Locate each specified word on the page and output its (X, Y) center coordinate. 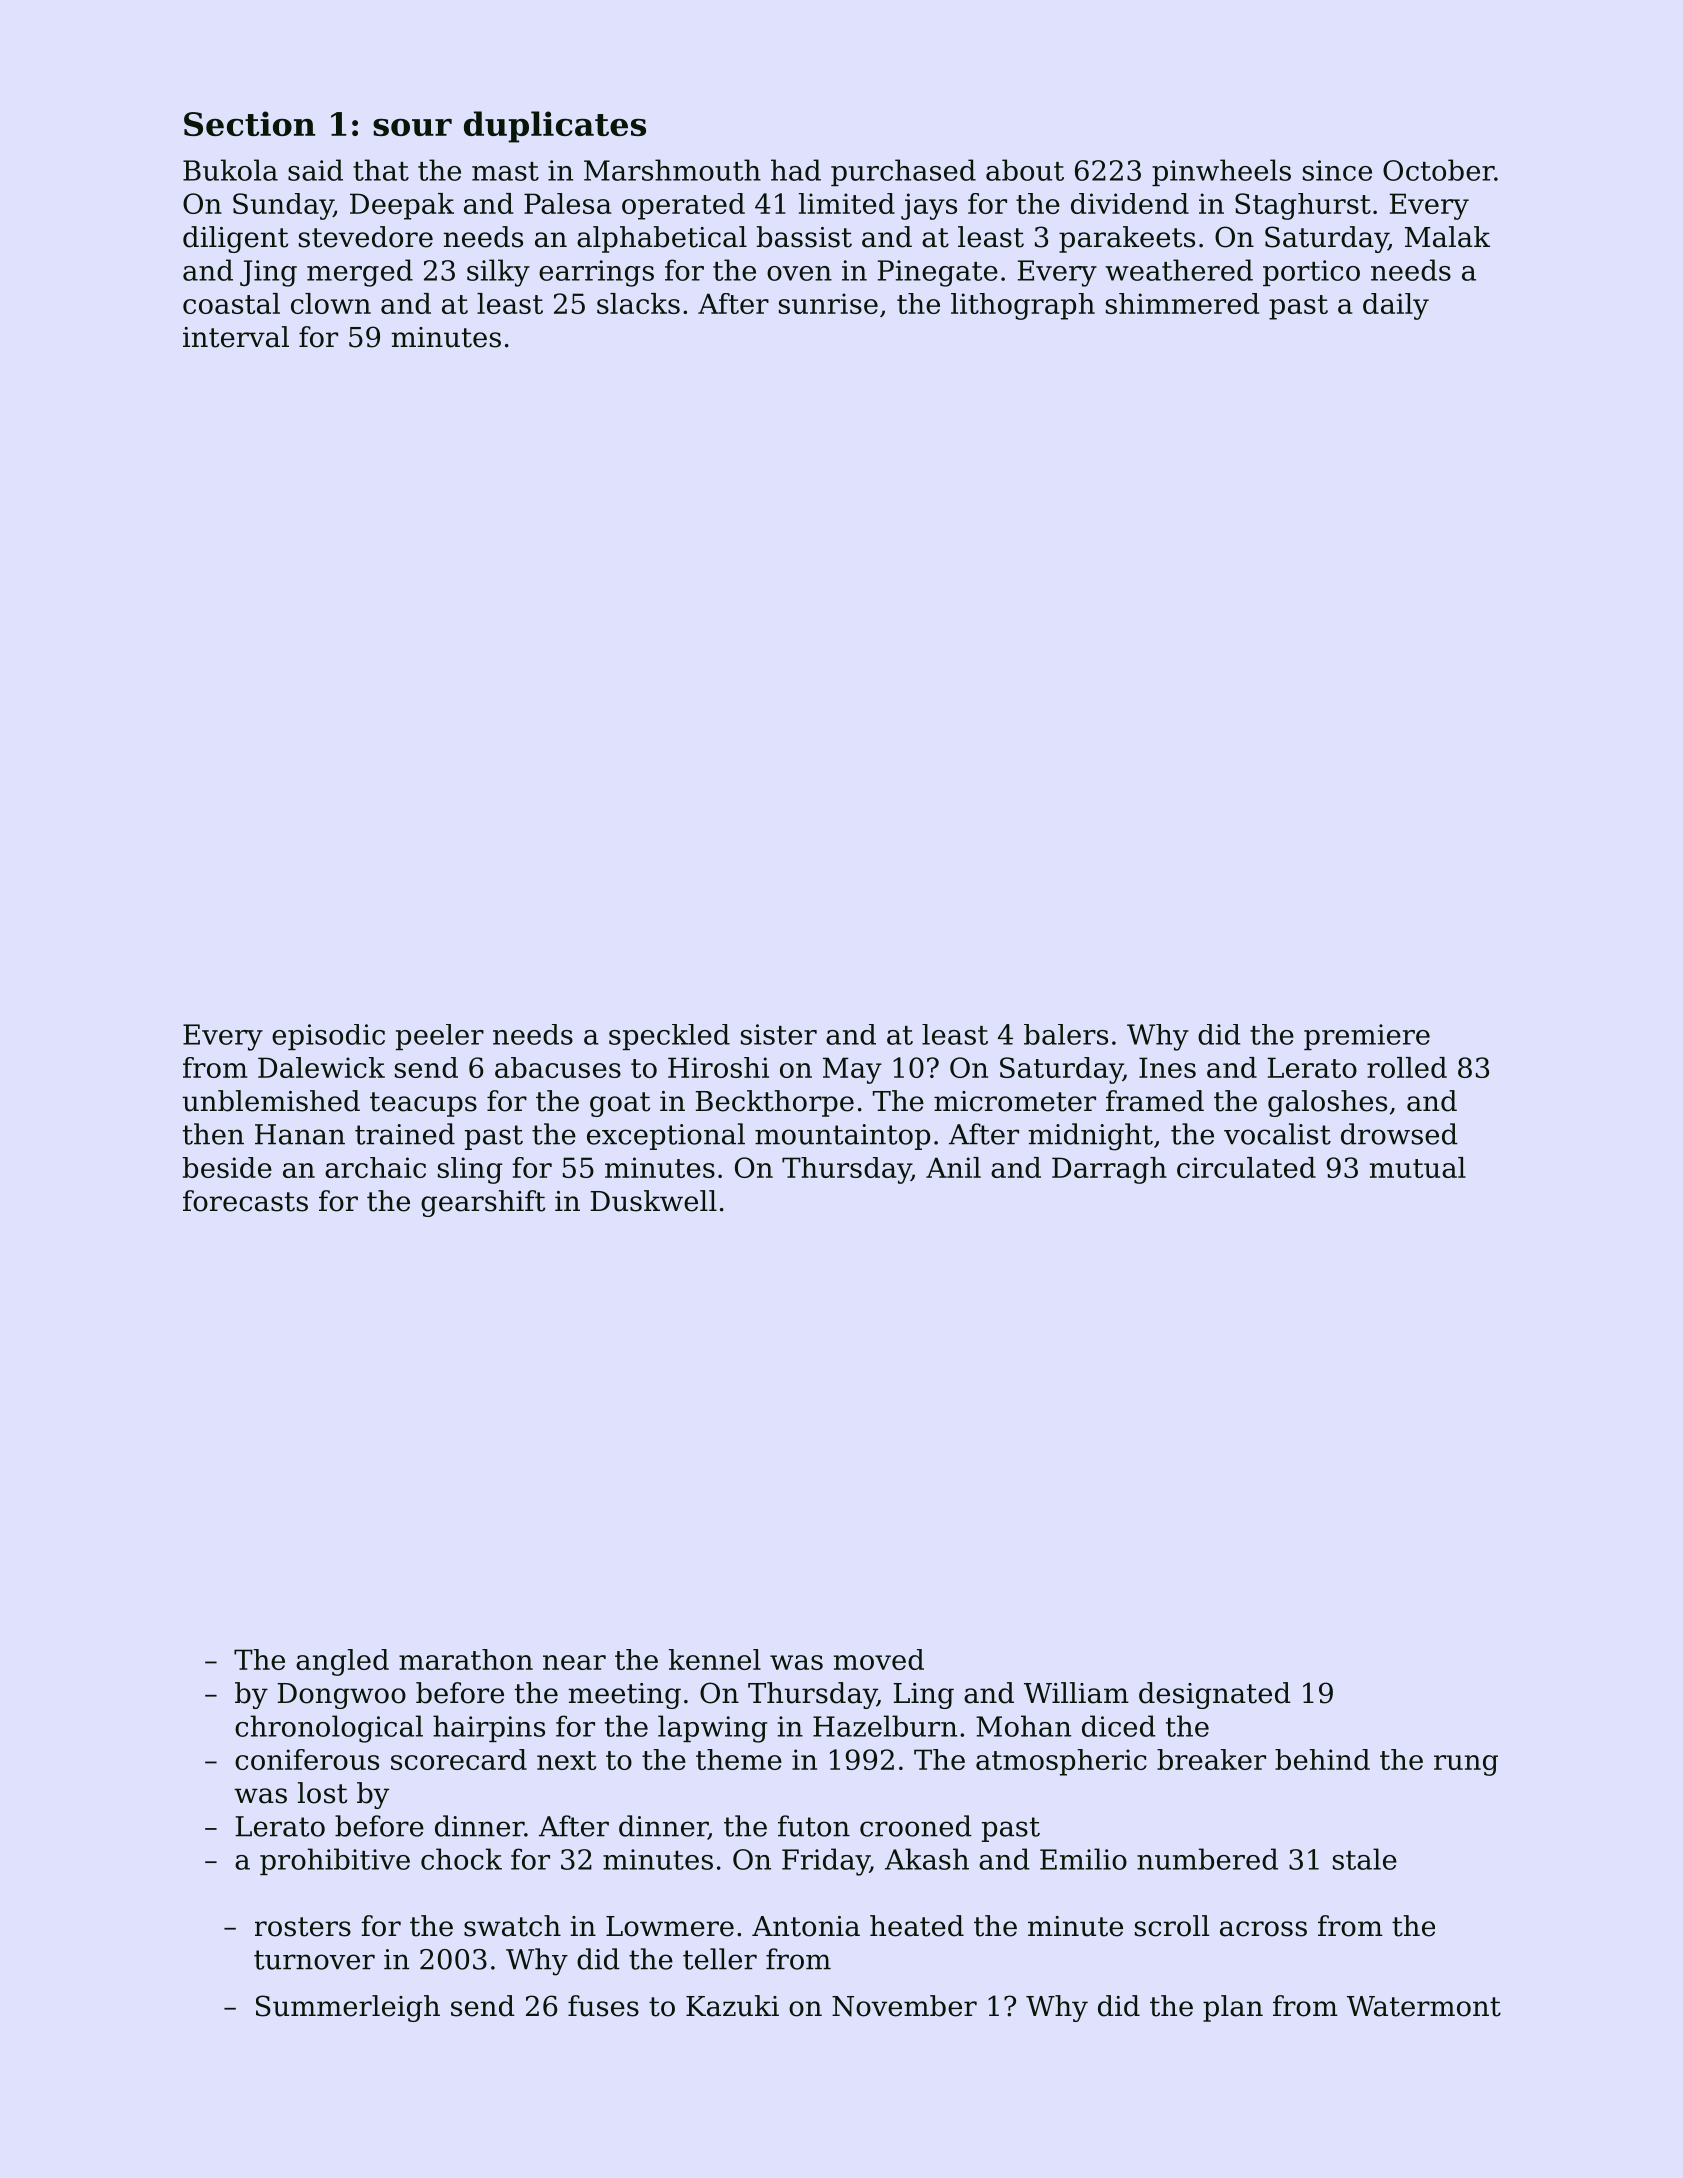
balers (1066, 1034)
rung (1466, 1765)
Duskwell (654, 1201)
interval (236, 337)
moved (879, 1659)
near (574, 1662)
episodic (328, 1037)
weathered (1179, 270)
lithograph (1023, 306)
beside (227, 1167)
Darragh (1109, 1170)
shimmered (1182, 303)
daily (1396, 306)
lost (322, 1793)
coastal (231, 303)
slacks (638, 303)
